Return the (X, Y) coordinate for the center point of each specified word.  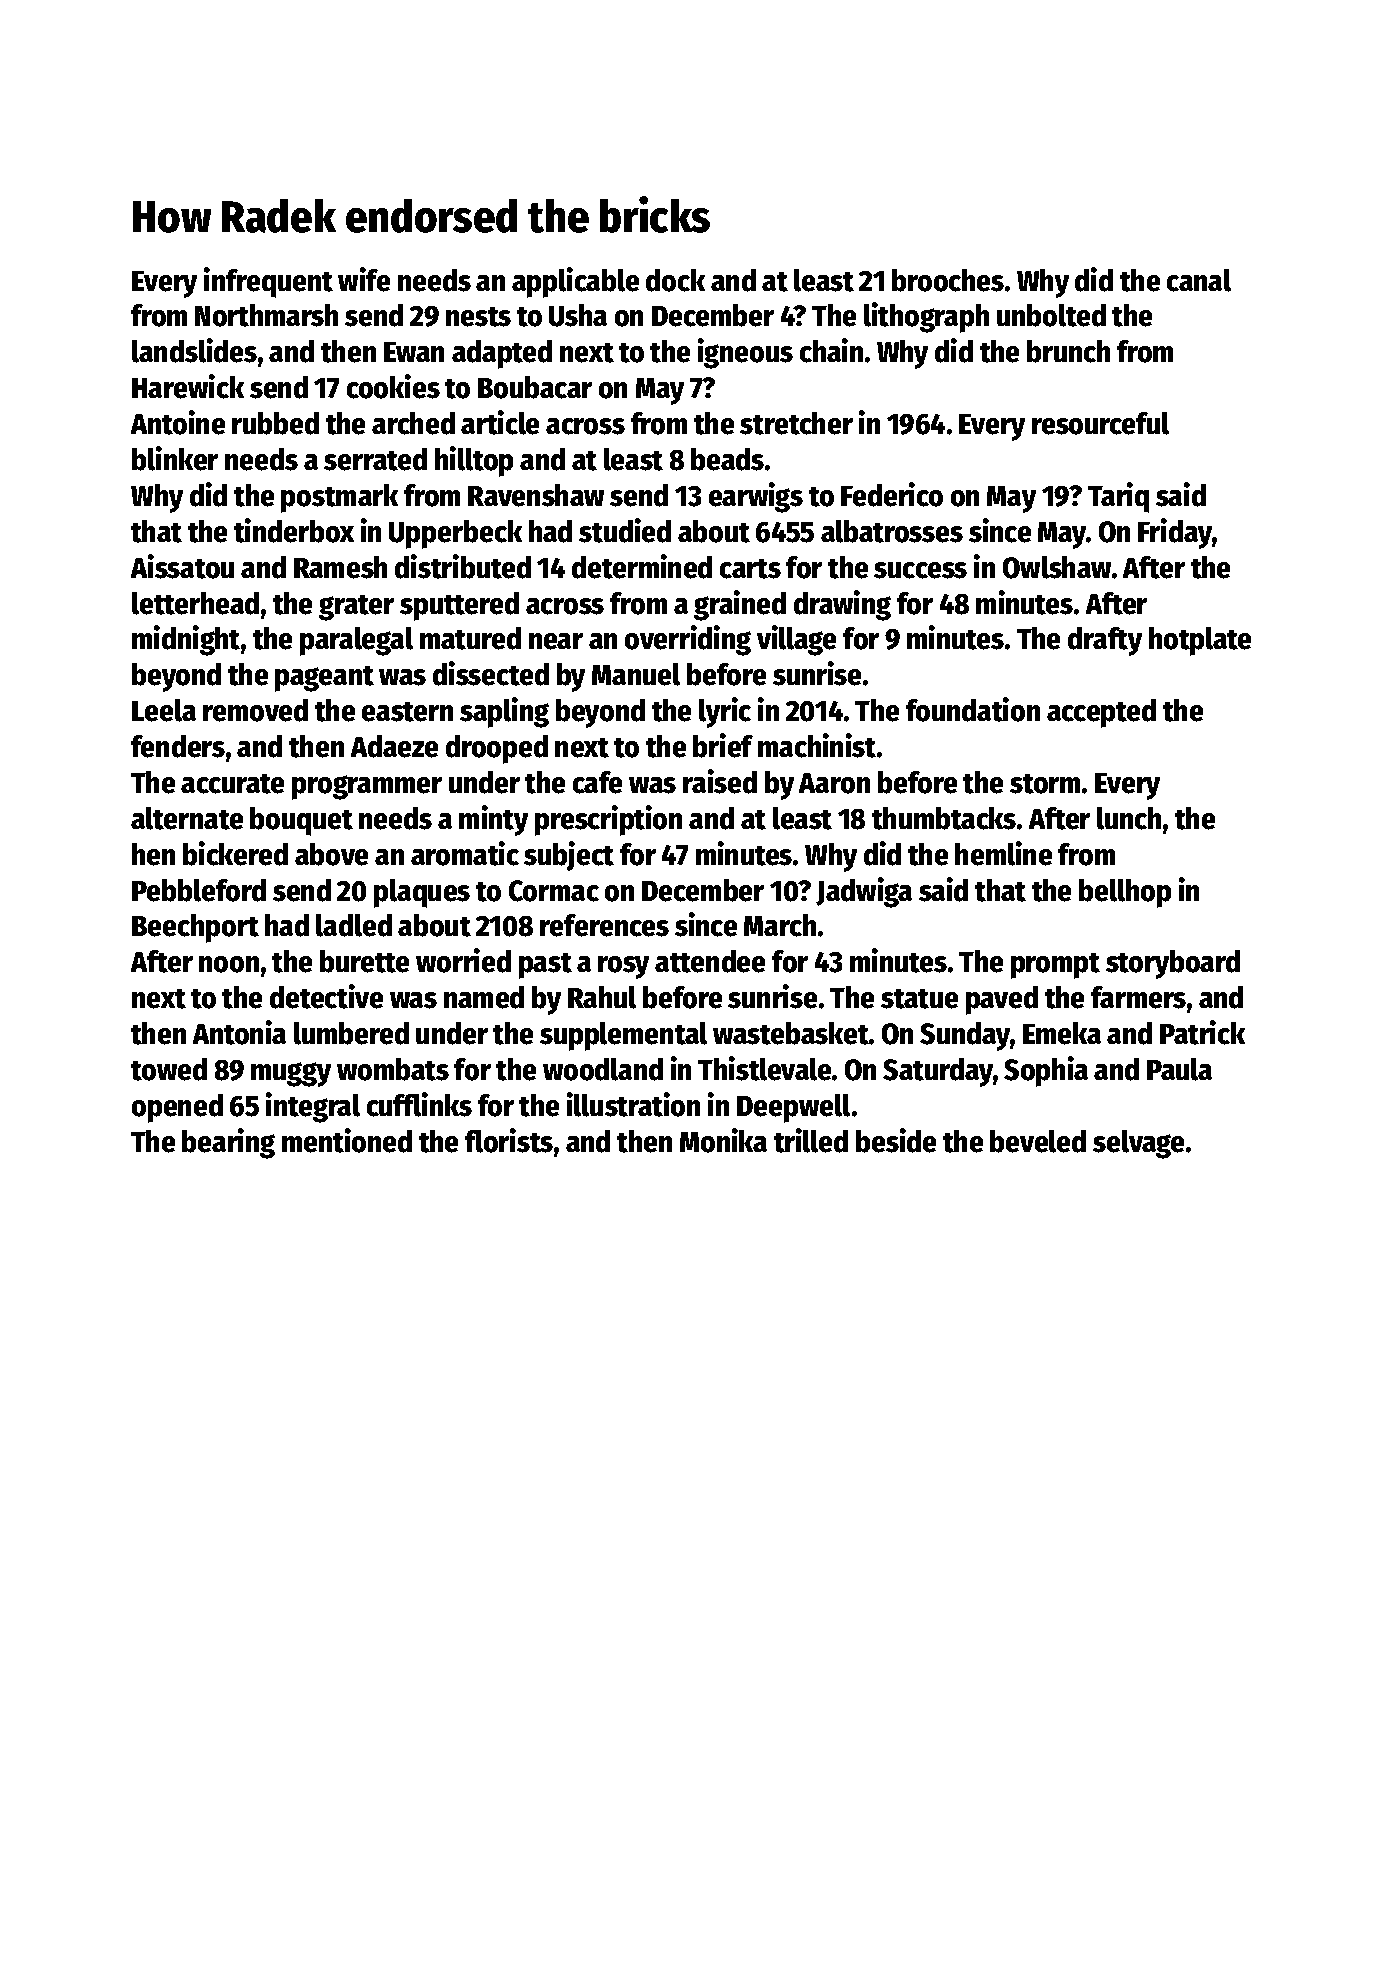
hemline (1003, 853)
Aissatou (182, 566)
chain (831, 350)
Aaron (834, 783)
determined (642, 566)
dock (675, 280)
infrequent (268, 282)
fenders (178, 746)
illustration (633, 1104)
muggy (291, 1074)
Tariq (1118, 497)
